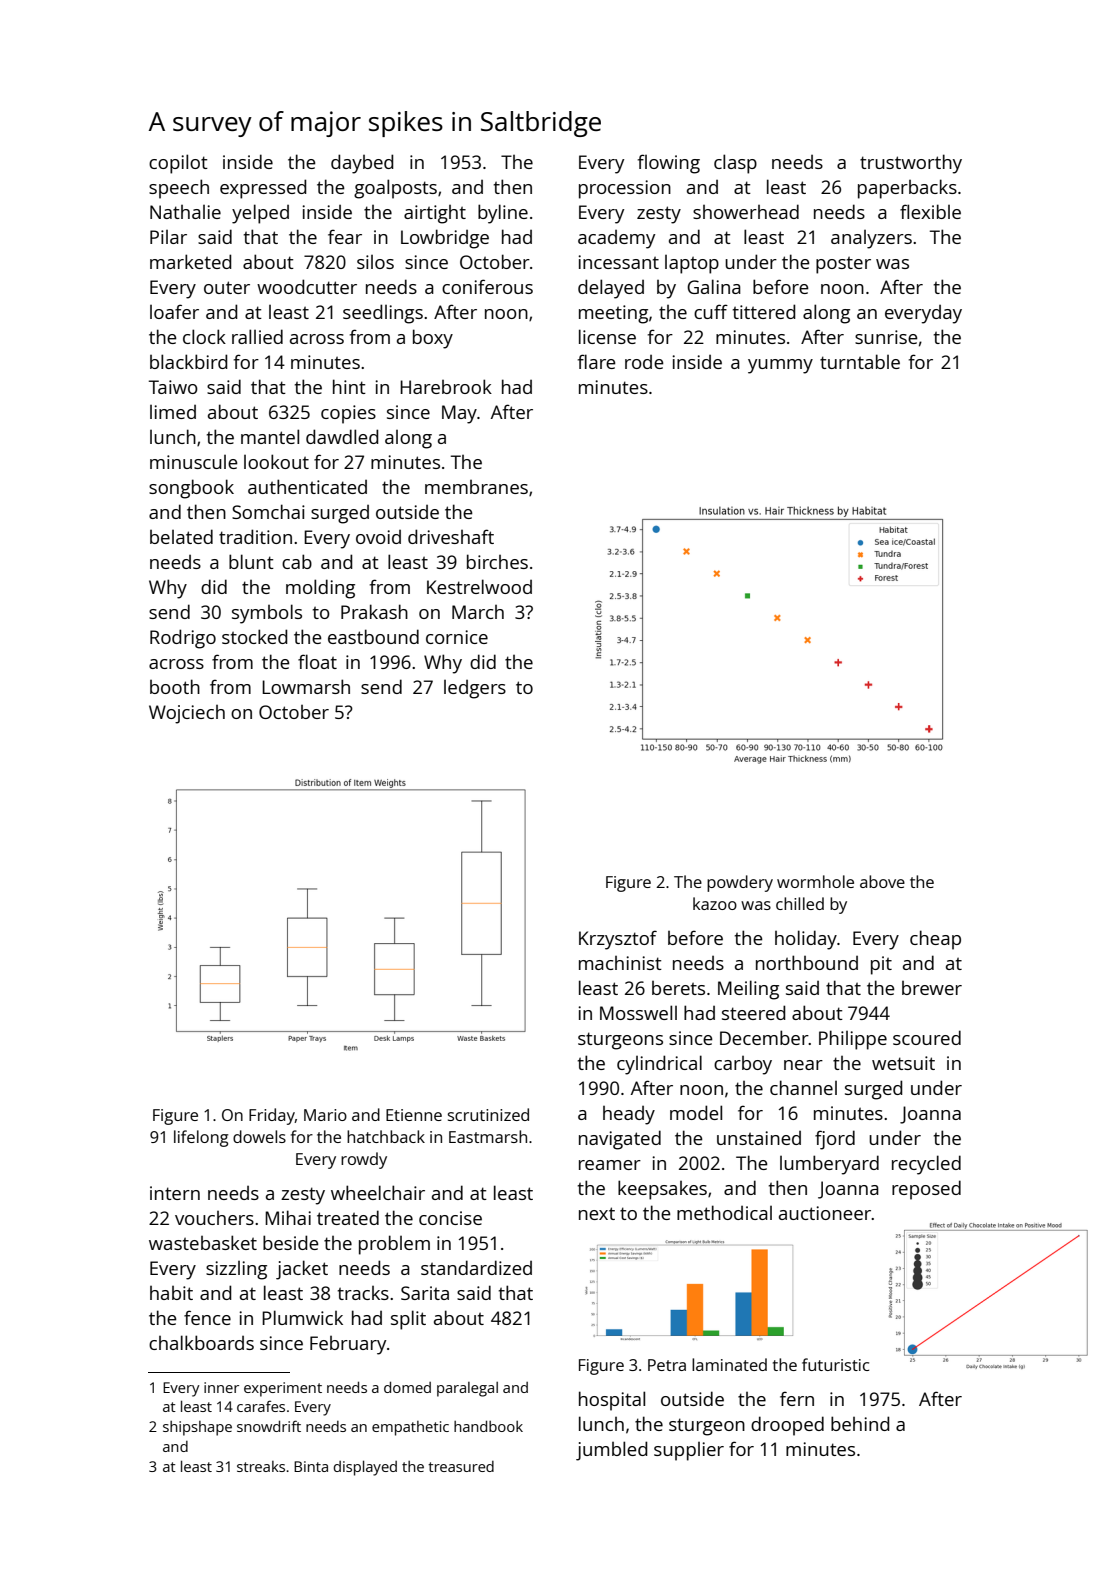 The height and width of the screenshot is (1571, 1111). What do you see at coordinates (669, 164) in the screenshot?
I see `flowing` at bounding box center [669, 164].
